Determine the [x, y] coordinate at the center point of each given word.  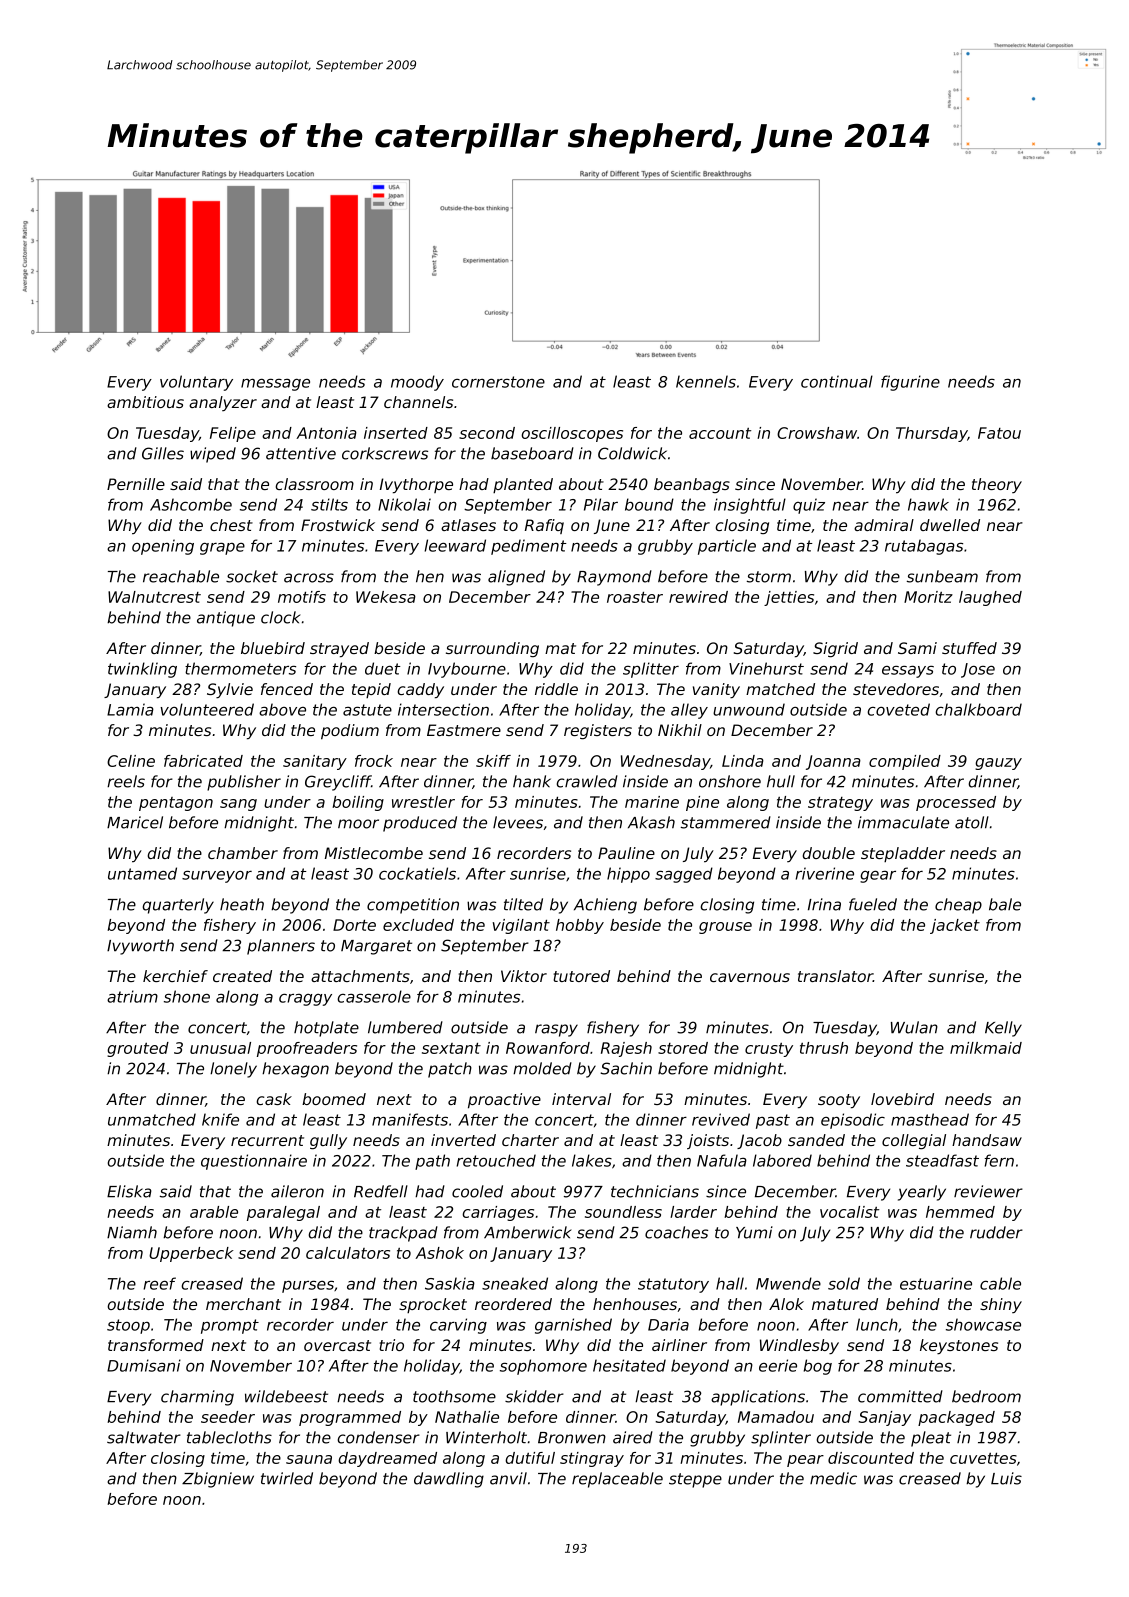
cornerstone [498, 382]
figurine [910, 383]
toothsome [454, 1396]
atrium [132, 996]
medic [833, 1478]
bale [1005, 904]
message [275, 384]
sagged [684, 875]
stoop [128, 1326]
